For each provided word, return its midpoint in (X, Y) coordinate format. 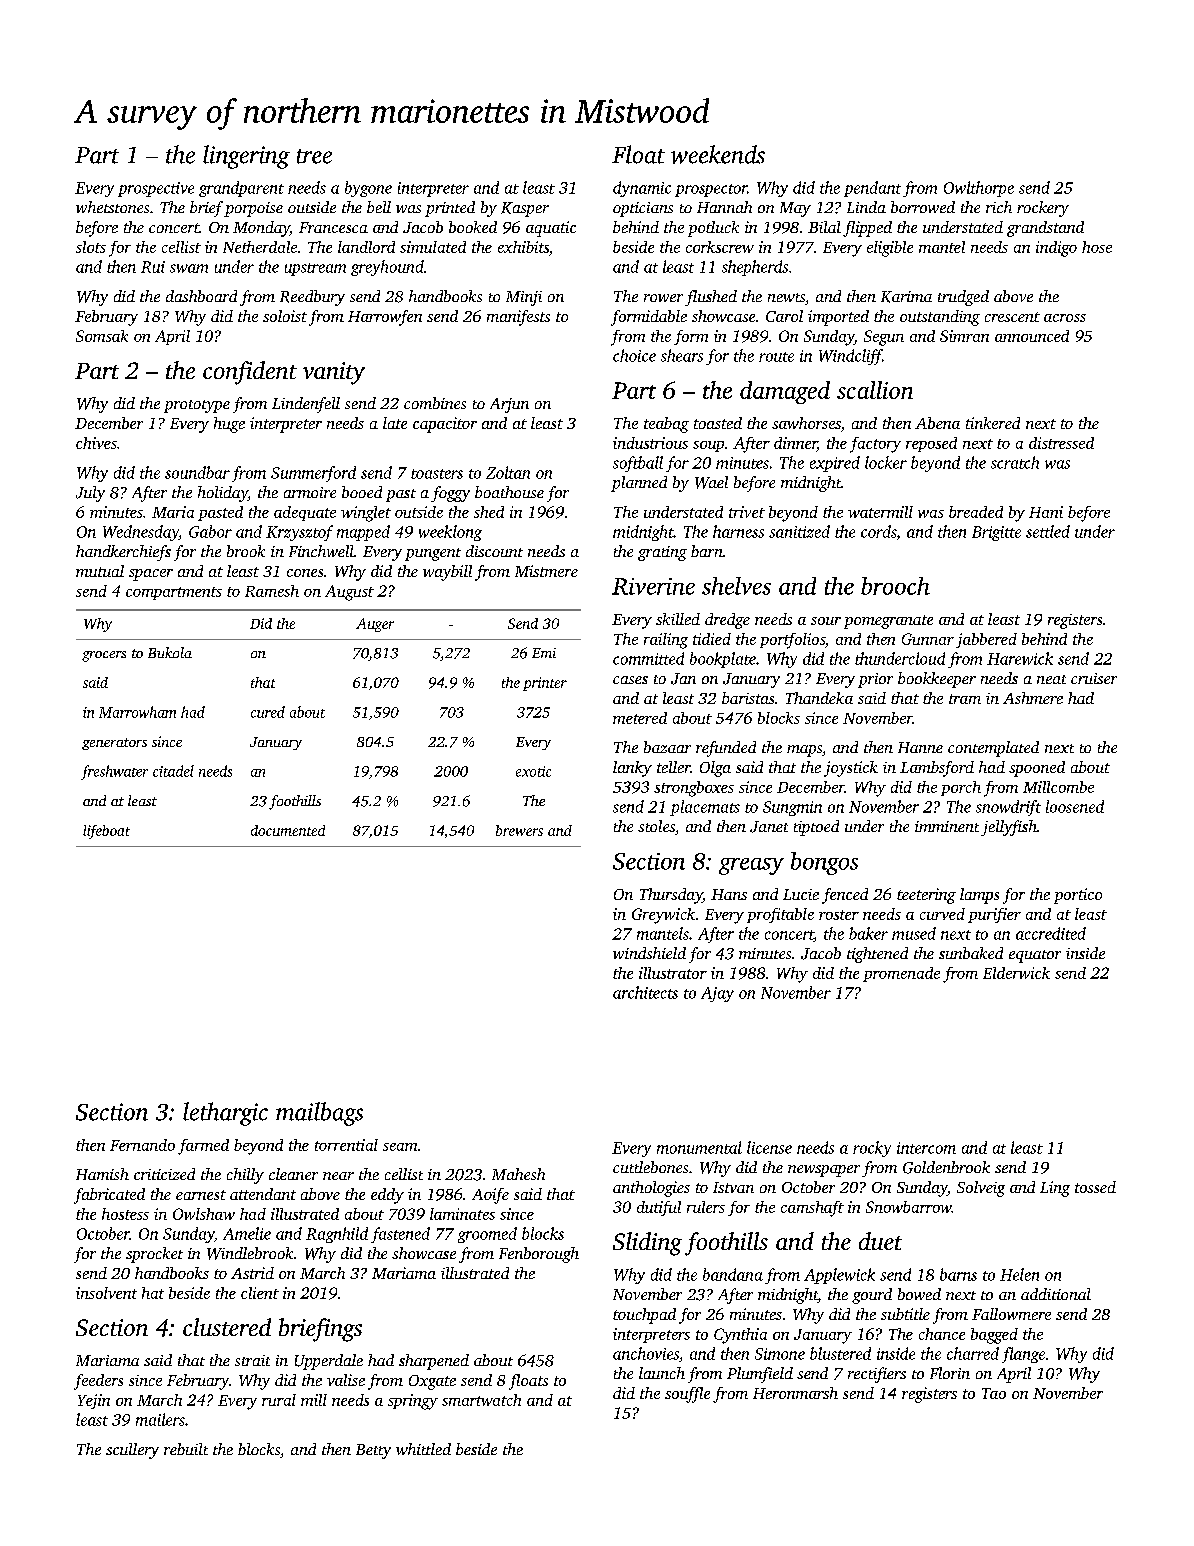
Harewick (1020, 658)
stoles (656, 826)
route (776, 357)
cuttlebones (650, 1167)
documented (288, 830)
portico (1078, 896)
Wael (711, 482)
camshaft (812, 1209)
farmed (203, 1147)
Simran (964, 336)
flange (1023, 1355)
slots (91, 247)
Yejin (94, 1401)
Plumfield (760, 1375)
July (90, 494)
